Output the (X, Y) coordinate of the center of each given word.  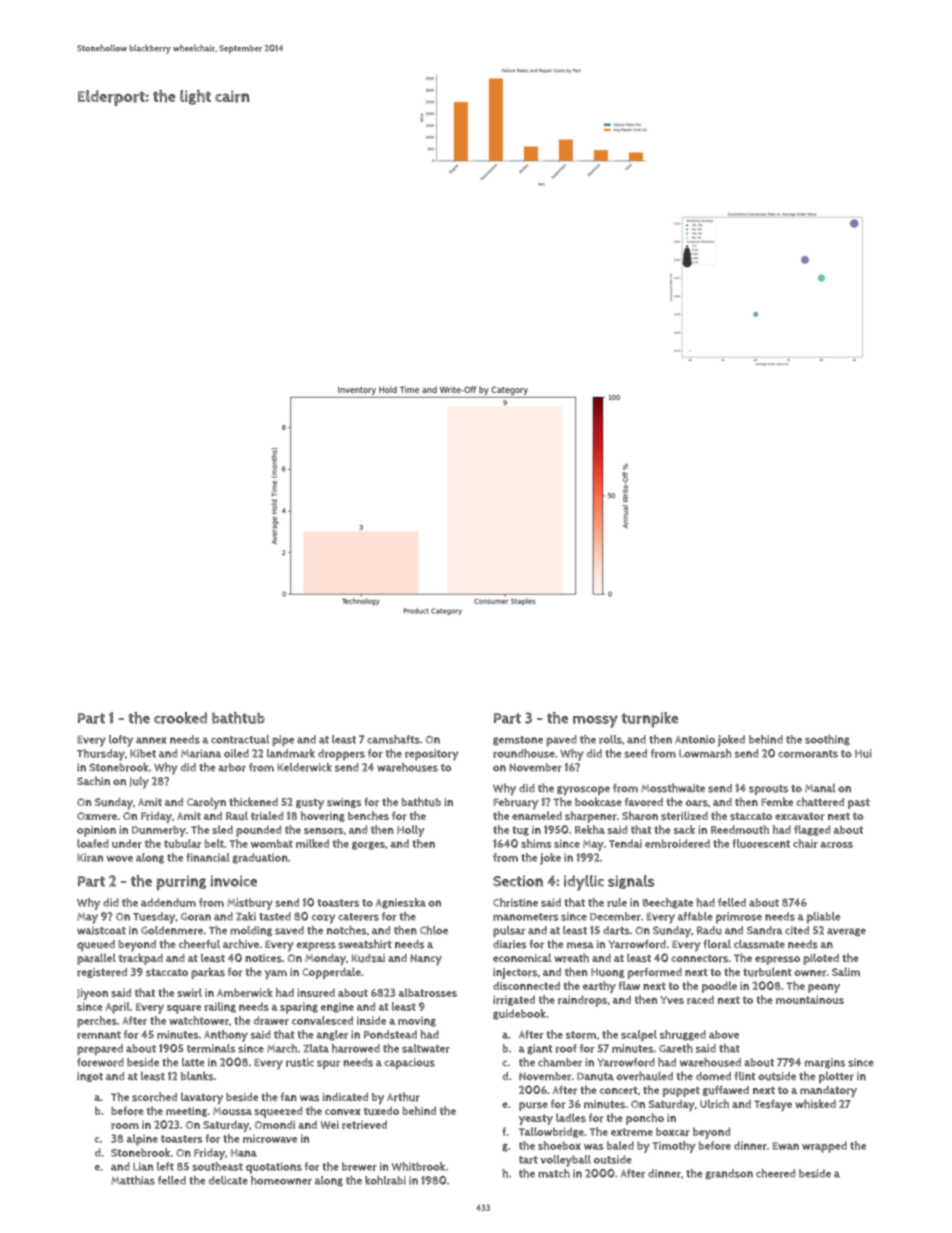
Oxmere (97, 816)
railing (220, 1007)
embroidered (677, 843)
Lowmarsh (705, 753)
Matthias (133, 1180)
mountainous (810, 999)
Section (518, 881)
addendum (168, 902)
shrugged (683, 1035)
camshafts (393, 739)
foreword (100, 1062)
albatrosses (428, 992)
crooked (180, 718)
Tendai (625, 843)
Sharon (640, 816)
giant (539, 1049)
